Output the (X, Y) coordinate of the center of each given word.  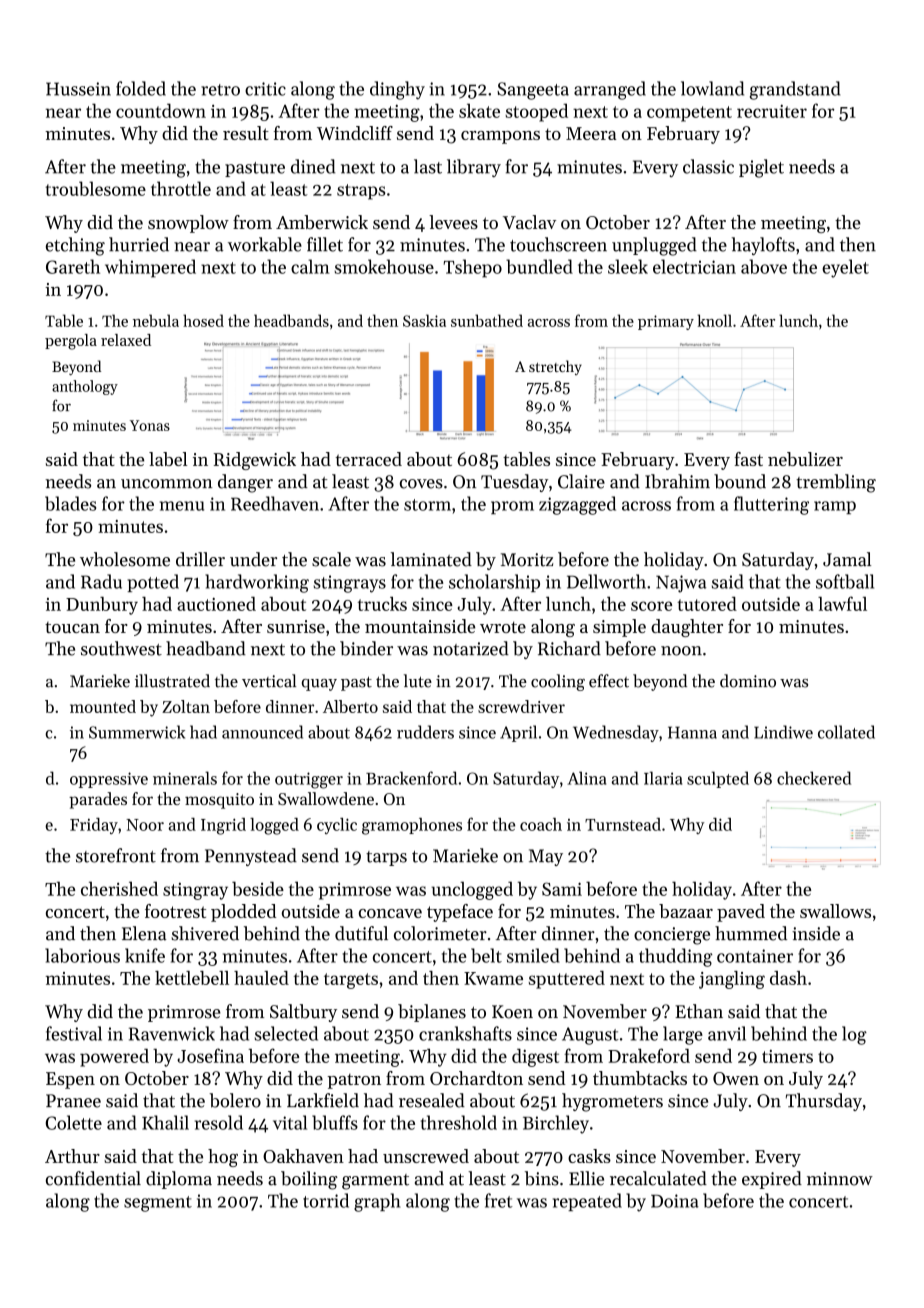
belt (486, 955)
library (474, 168)
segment (158, 1204)
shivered (205, 933)
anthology (85, 387)
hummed (751, 933)
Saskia (424, 320)
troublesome (95, 188)
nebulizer (805, 459)
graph (377, 1202)
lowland (712, 88)
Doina (675, 1201)
